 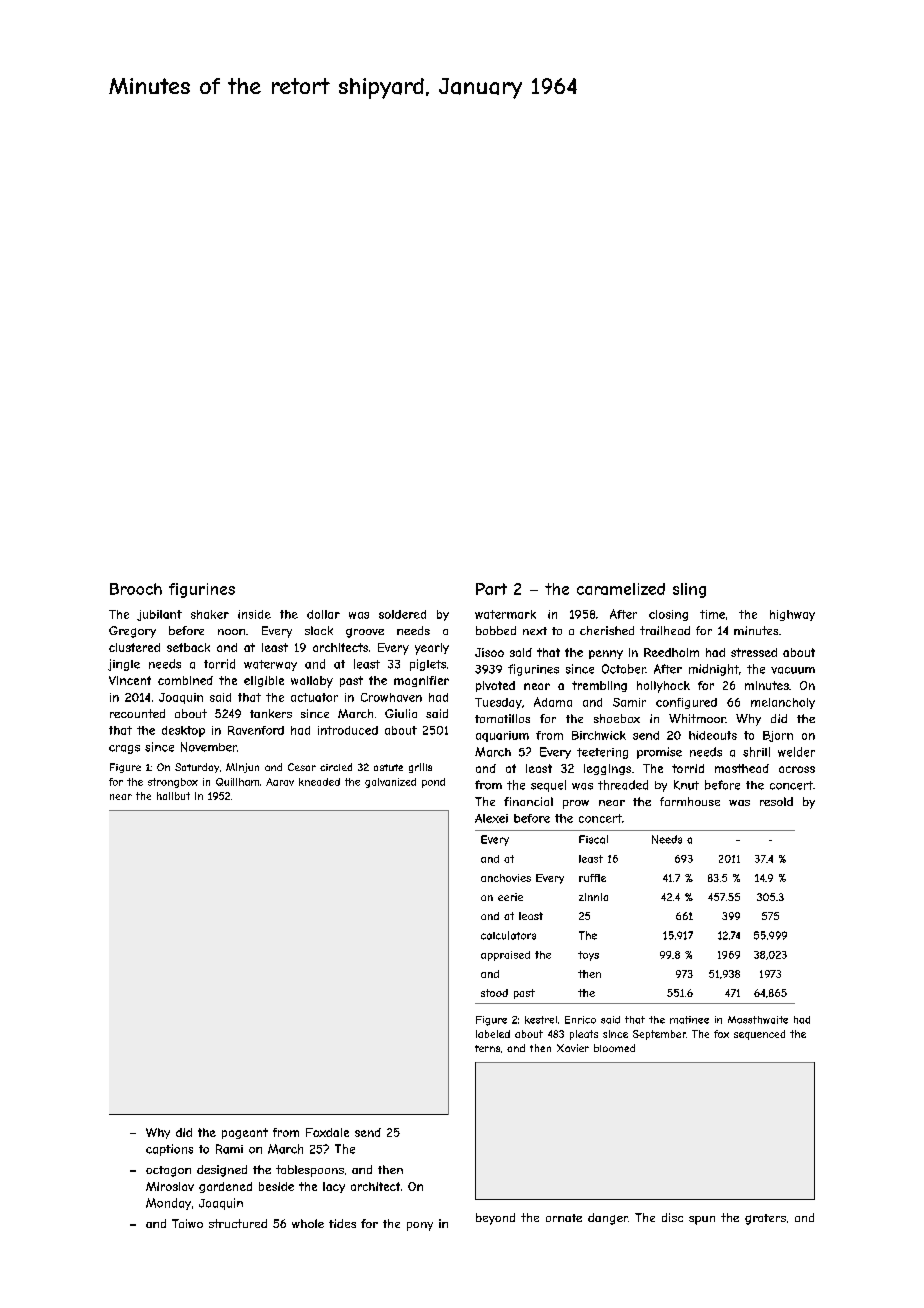 I want to click on aquarium, so click(x=502, y=736).
